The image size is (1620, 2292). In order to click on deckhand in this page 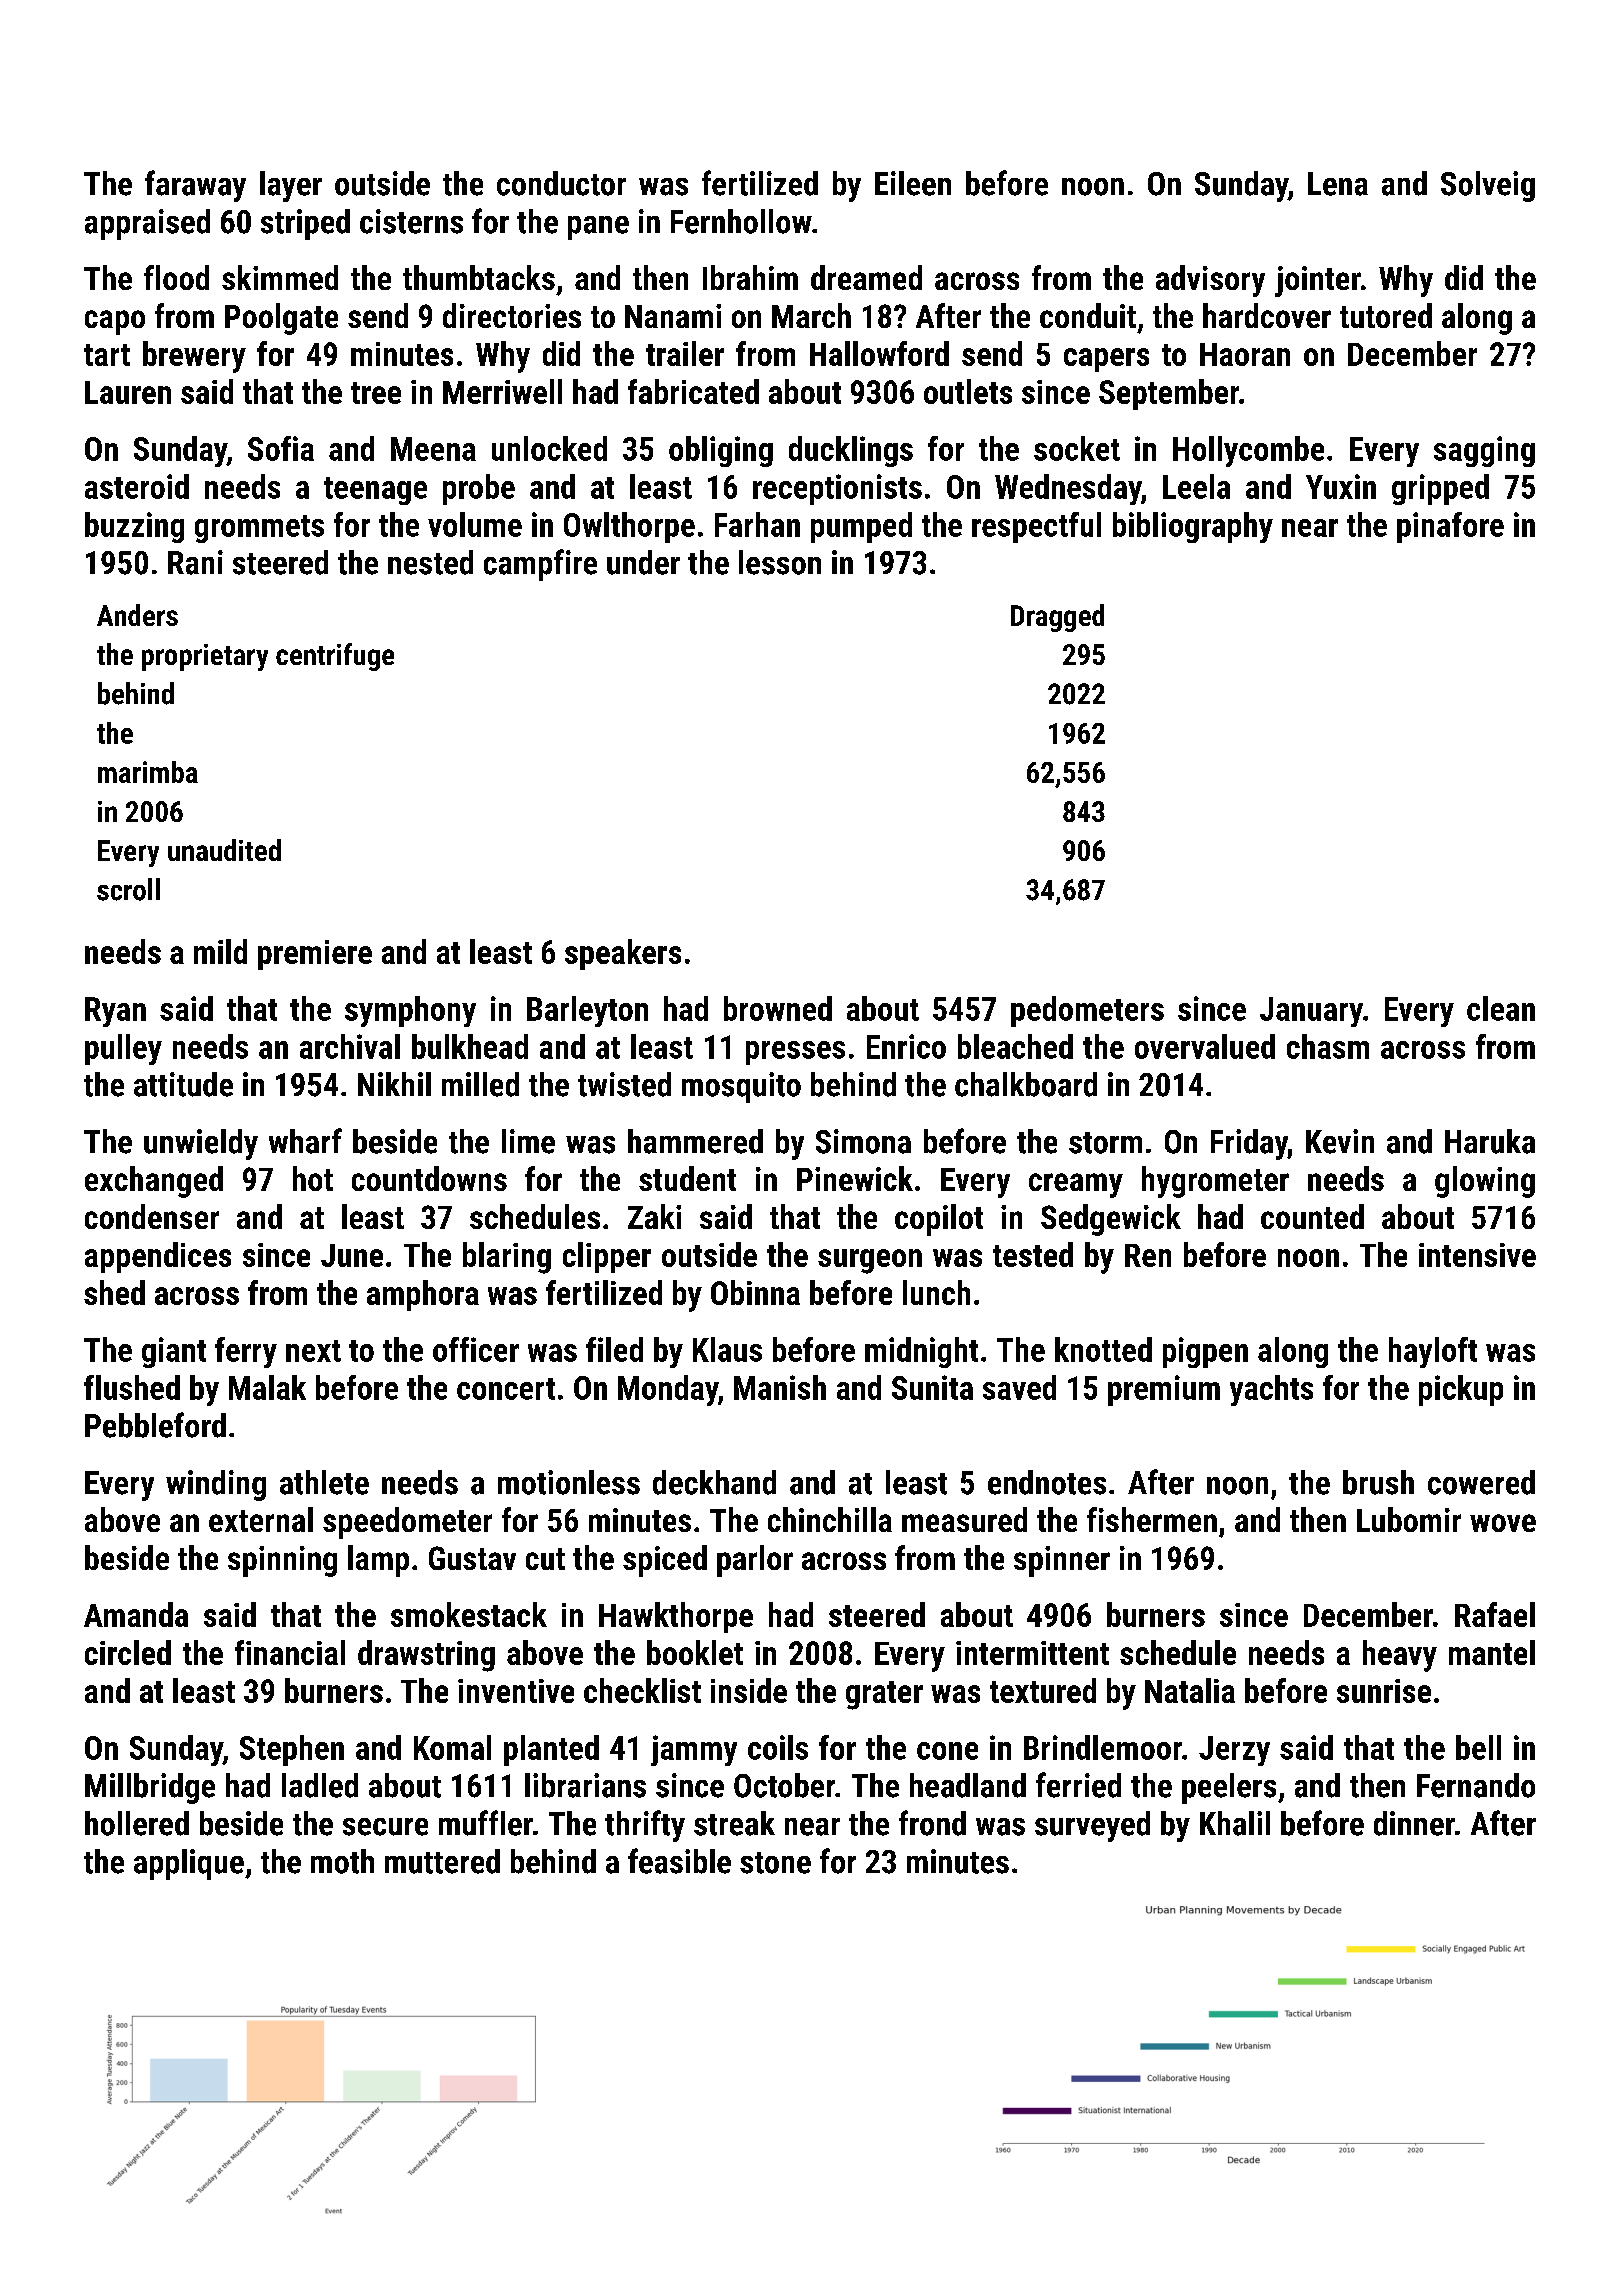, I will do `click(714, 1482)`.
